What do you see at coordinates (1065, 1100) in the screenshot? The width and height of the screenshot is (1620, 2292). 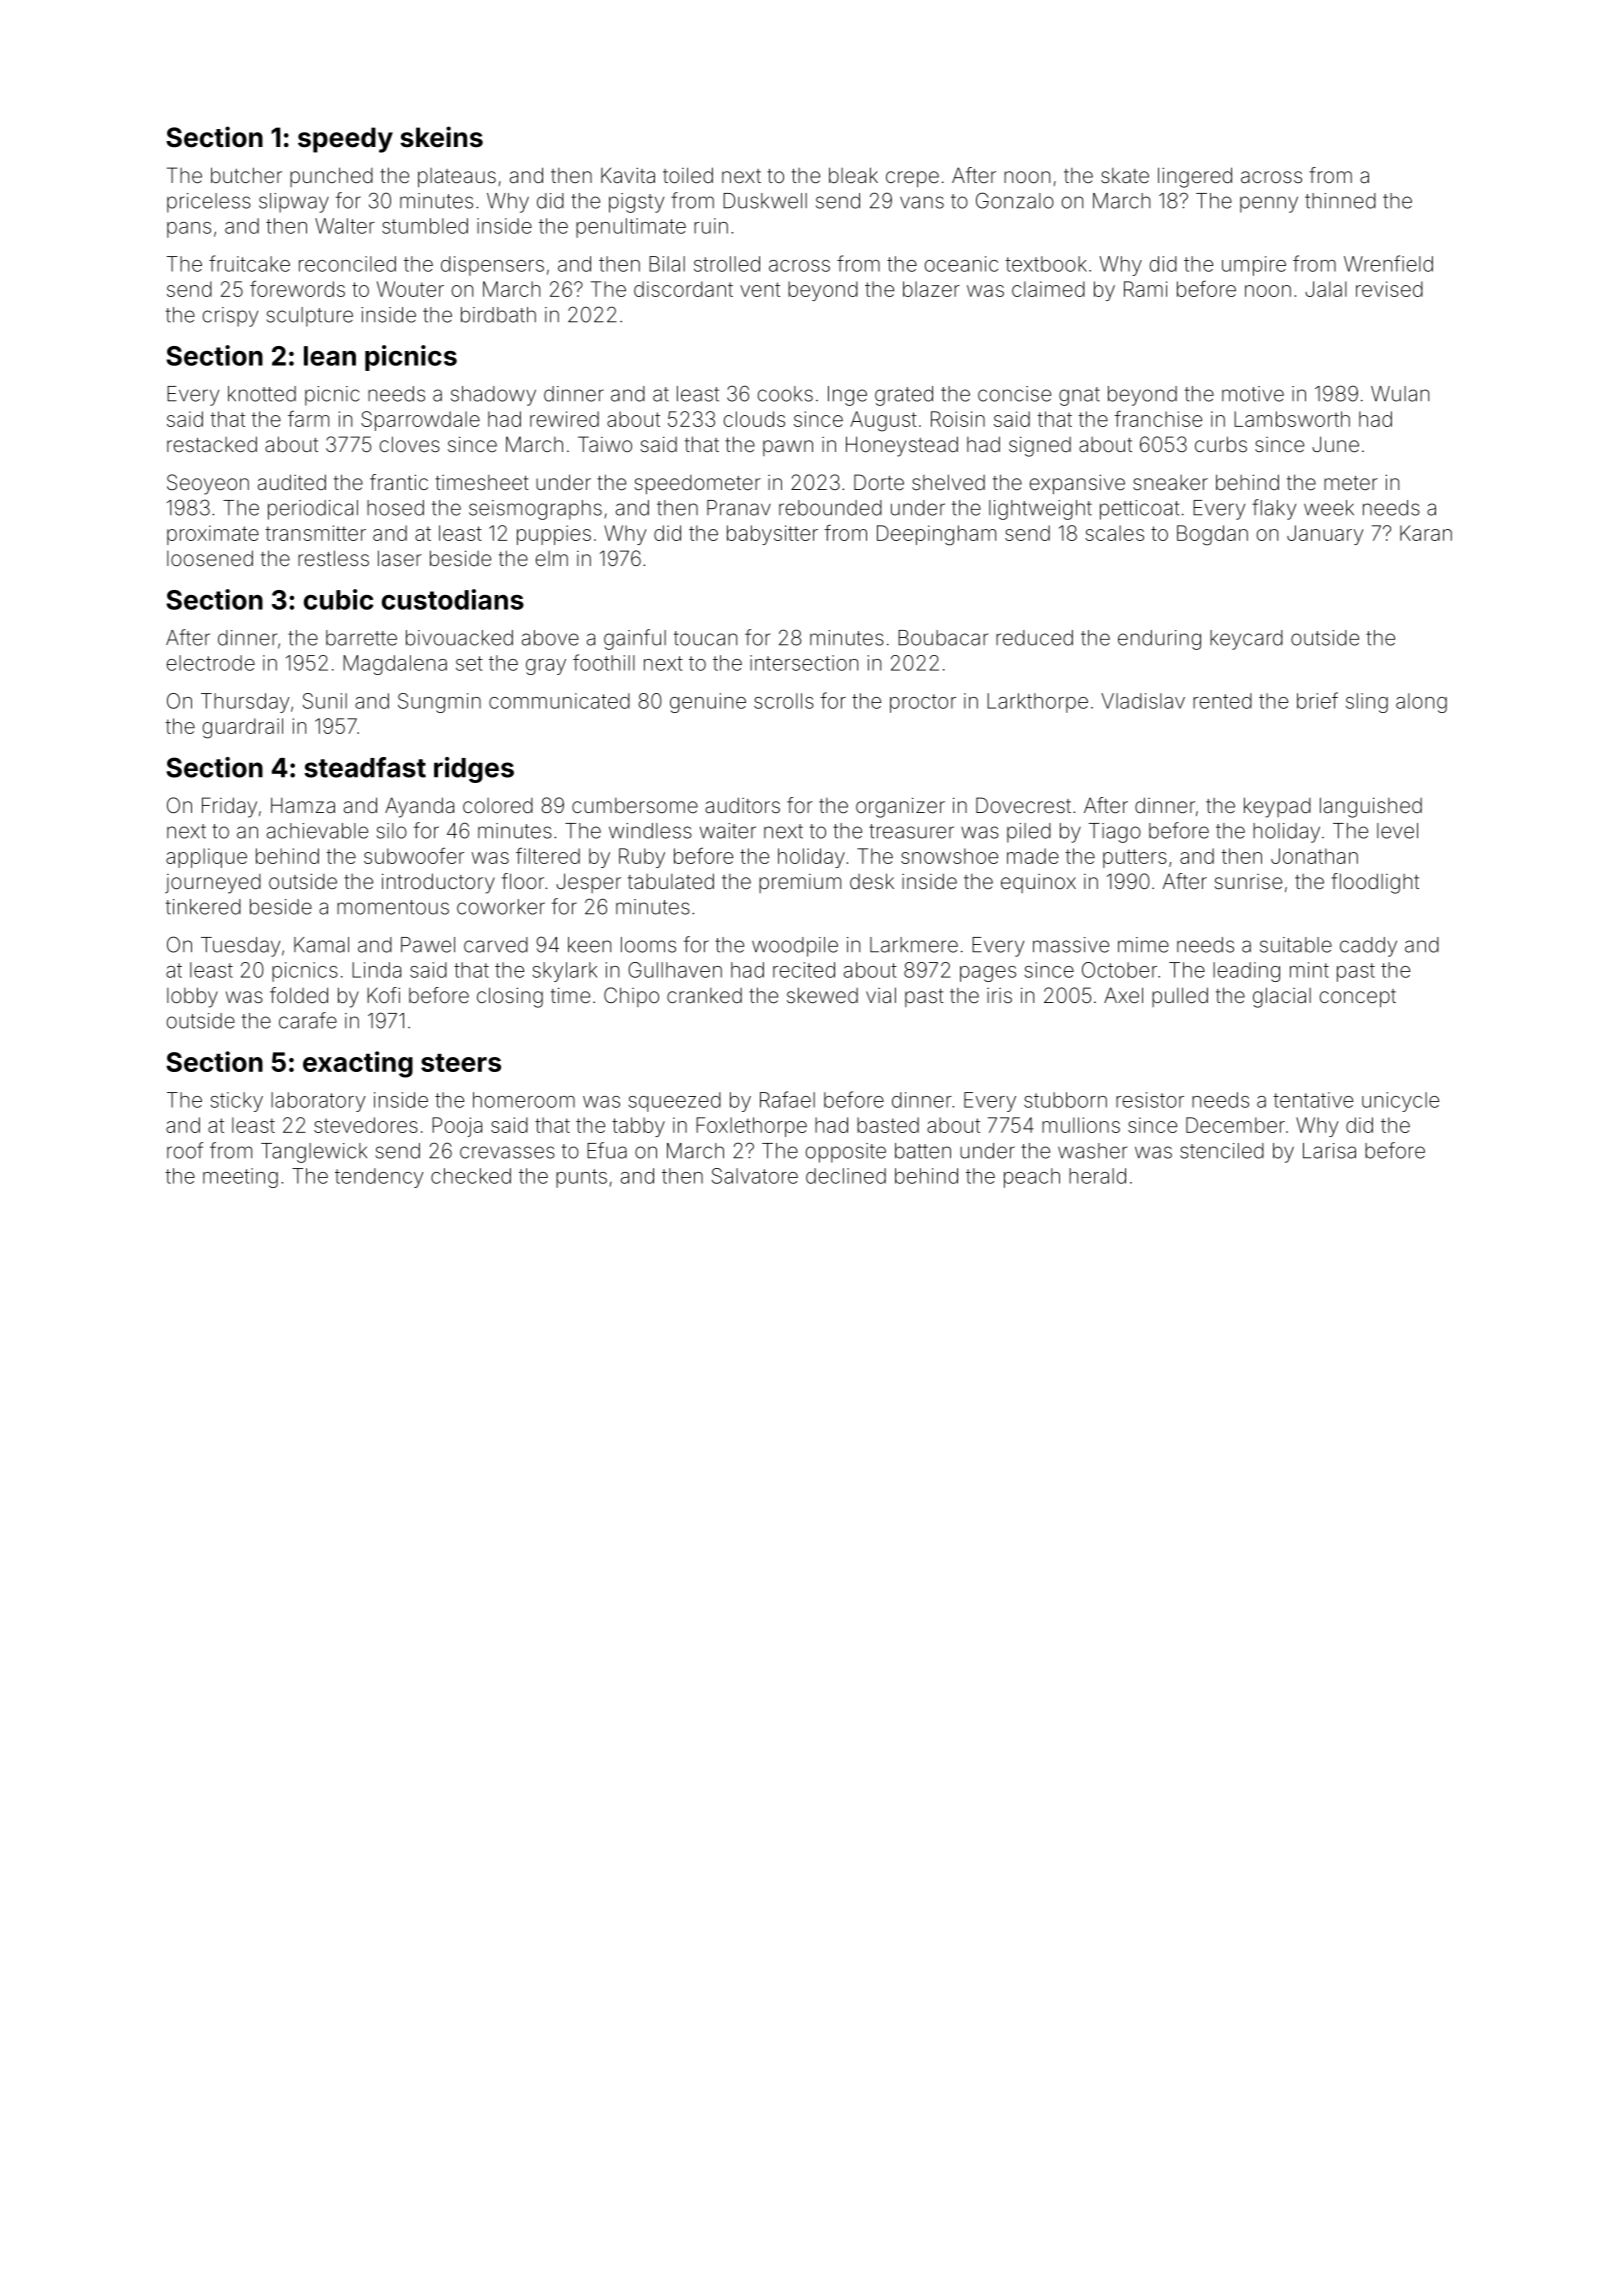 I see `stubborn` at bounding box center [1065, 1100].
